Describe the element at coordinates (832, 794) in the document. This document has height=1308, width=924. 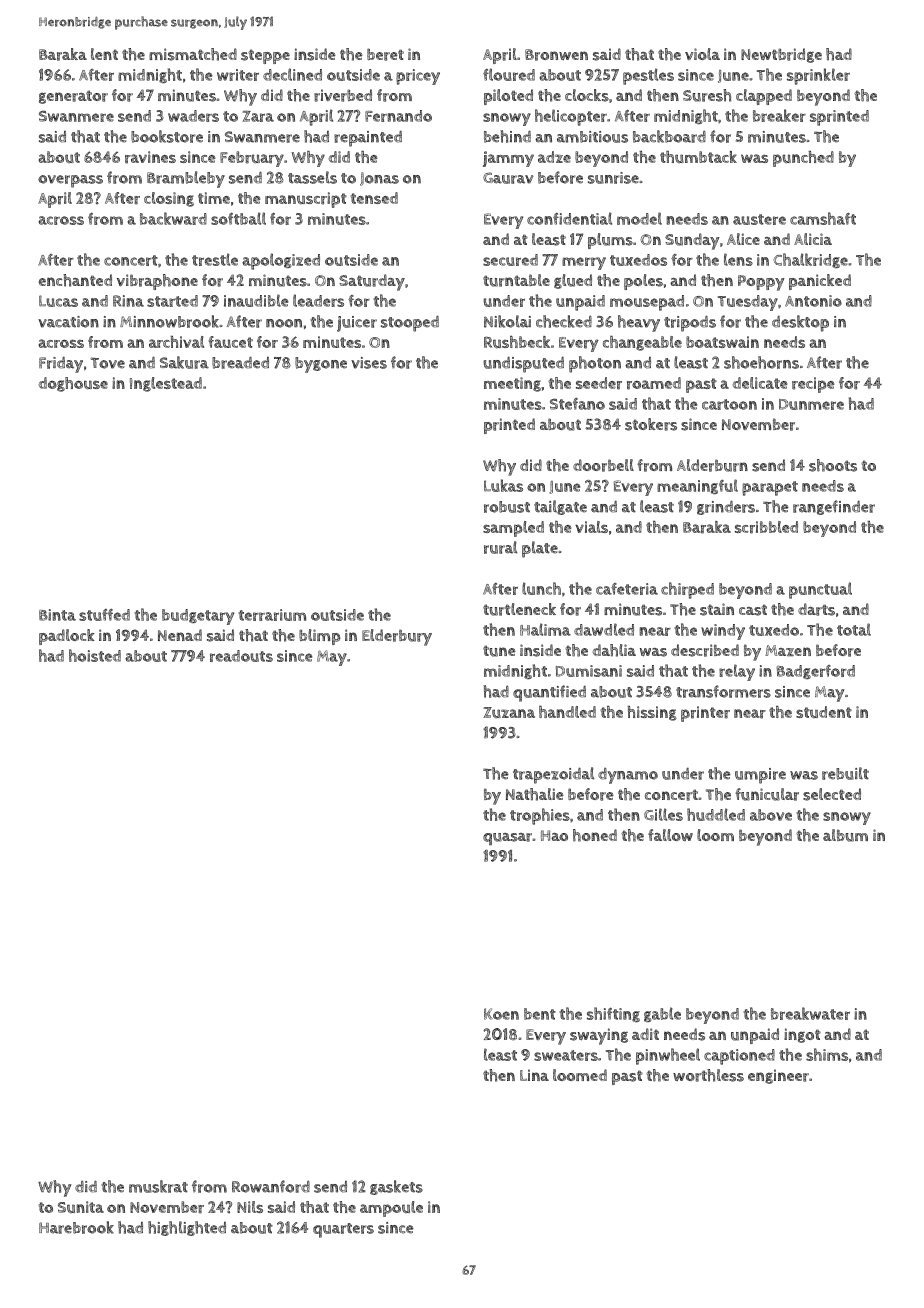
I see `selected` at that location.
